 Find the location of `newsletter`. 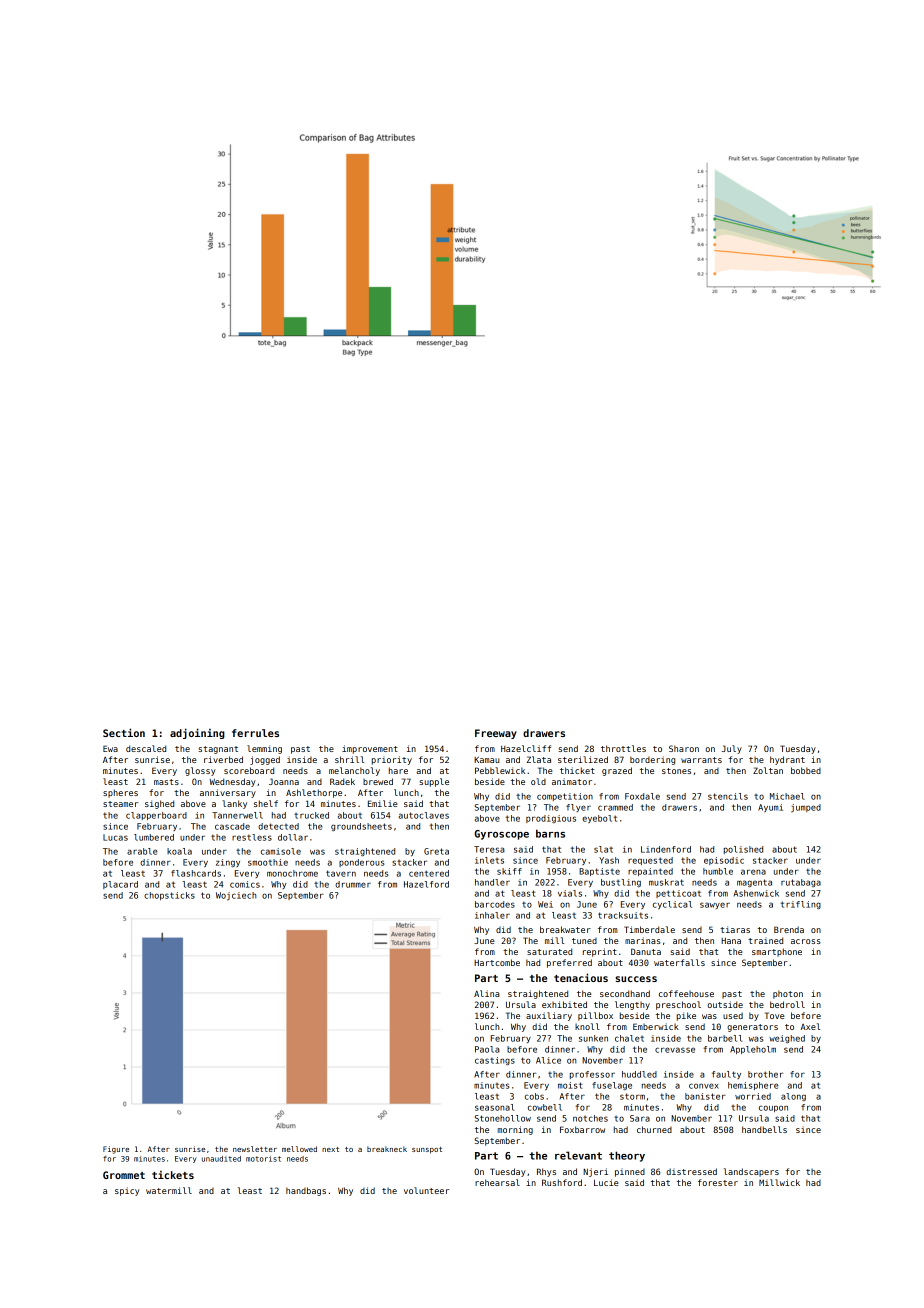

newsletter is located at coordinates (255, 1149).
